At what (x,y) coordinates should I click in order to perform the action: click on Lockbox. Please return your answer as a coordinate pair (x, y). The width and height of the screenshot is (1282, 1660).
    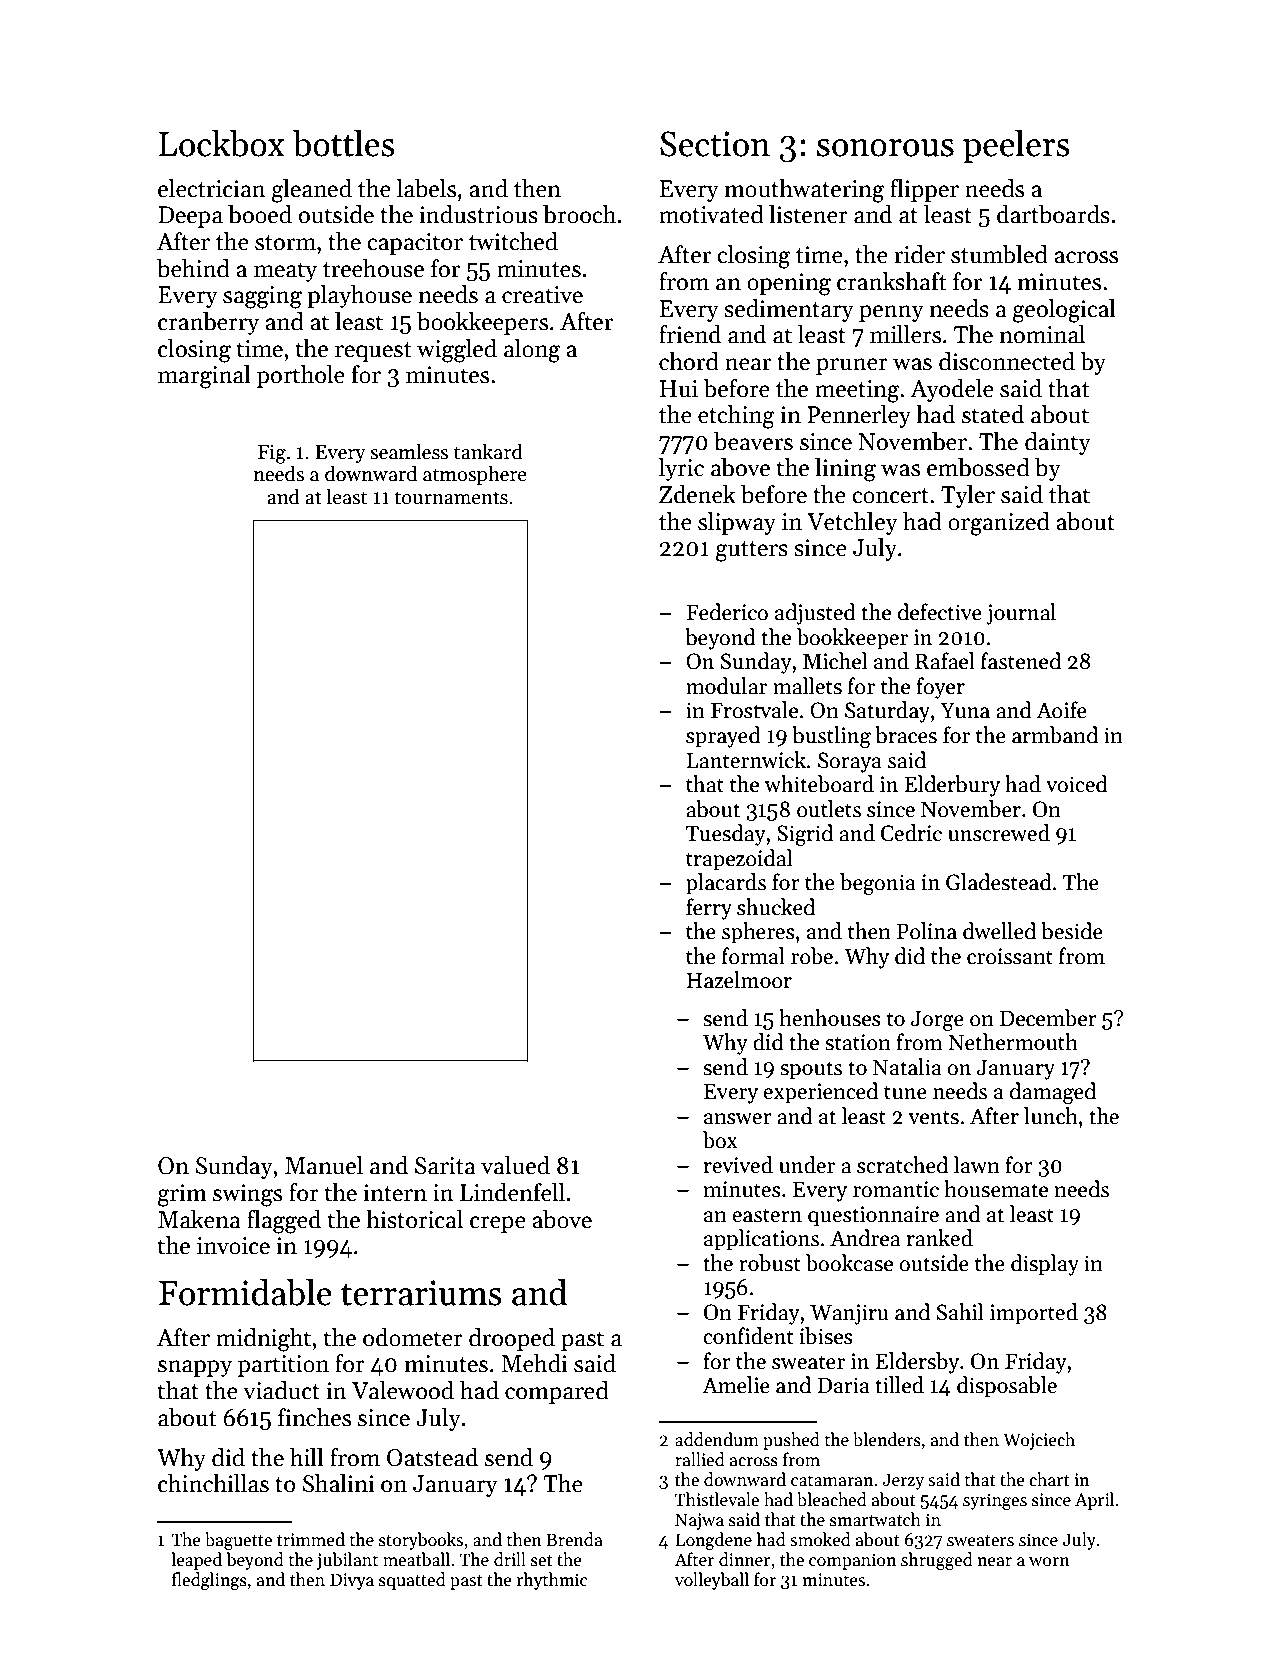
    Looking at the image, I should click on (222, 143).
